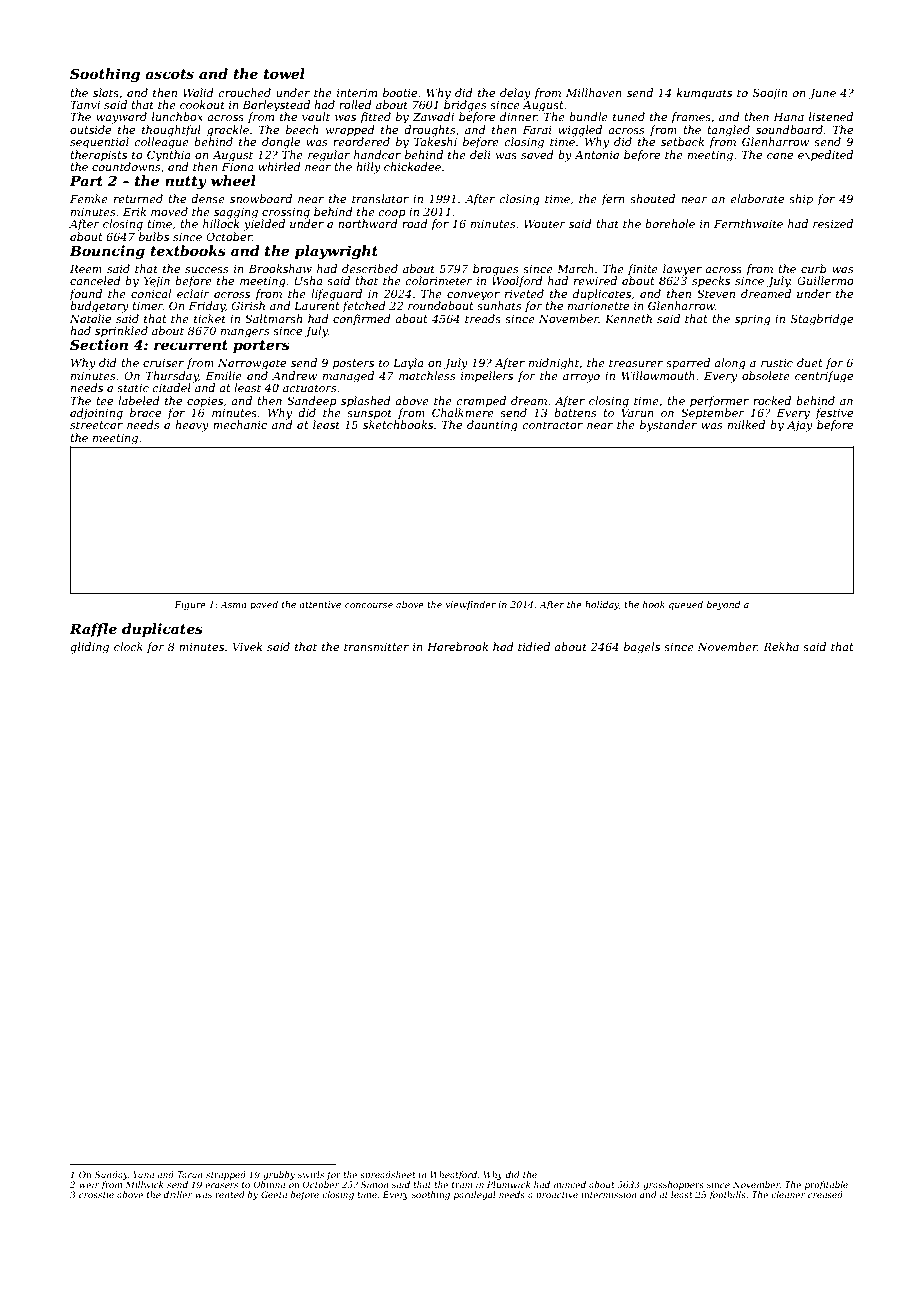 This document has width=924, height=1308. What do you see at coordinates (524, 293) in the document?
I see `riveted` at bounding box center [524, 293].
